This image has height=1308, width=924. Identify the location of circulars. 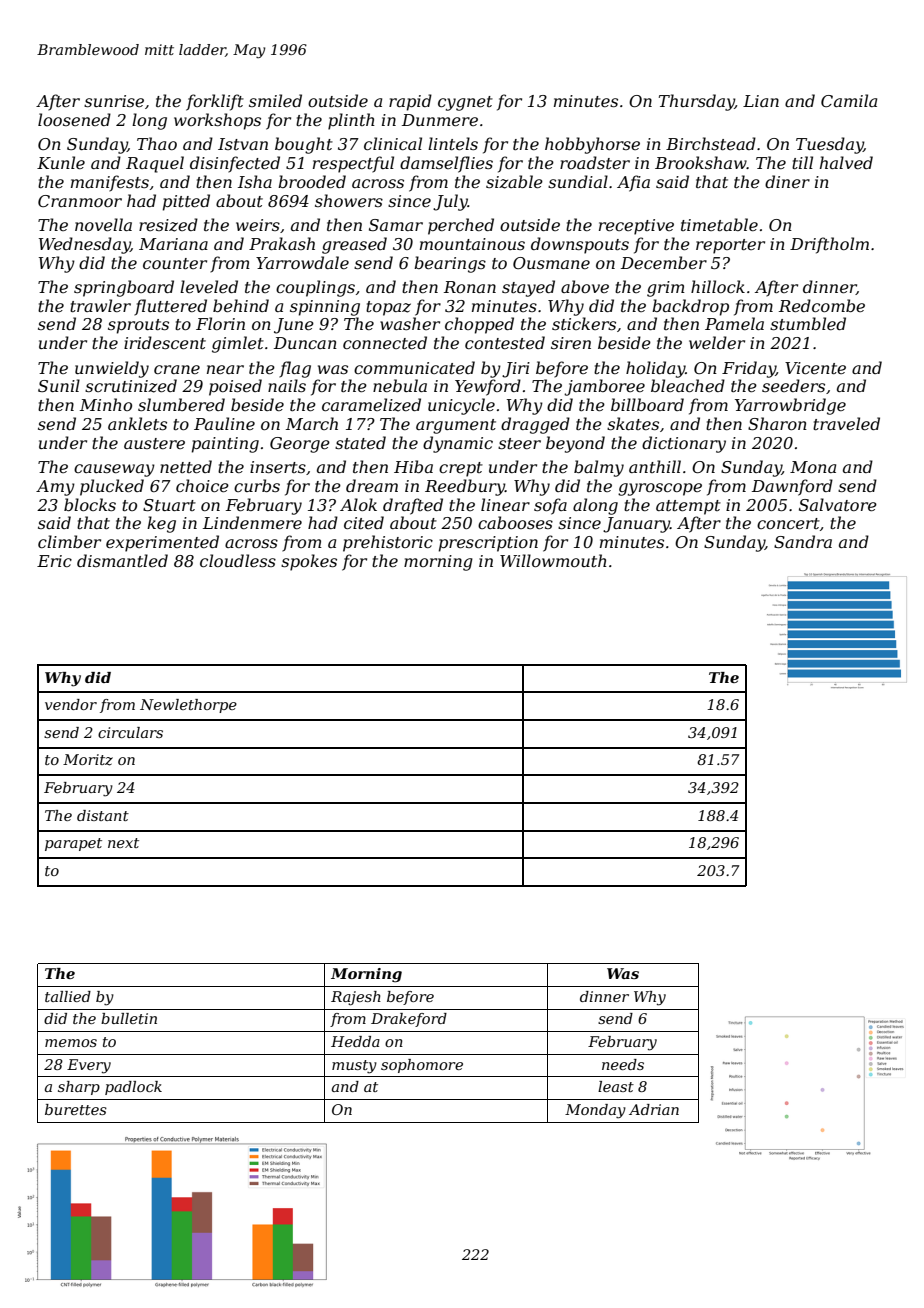
(130, 732).
